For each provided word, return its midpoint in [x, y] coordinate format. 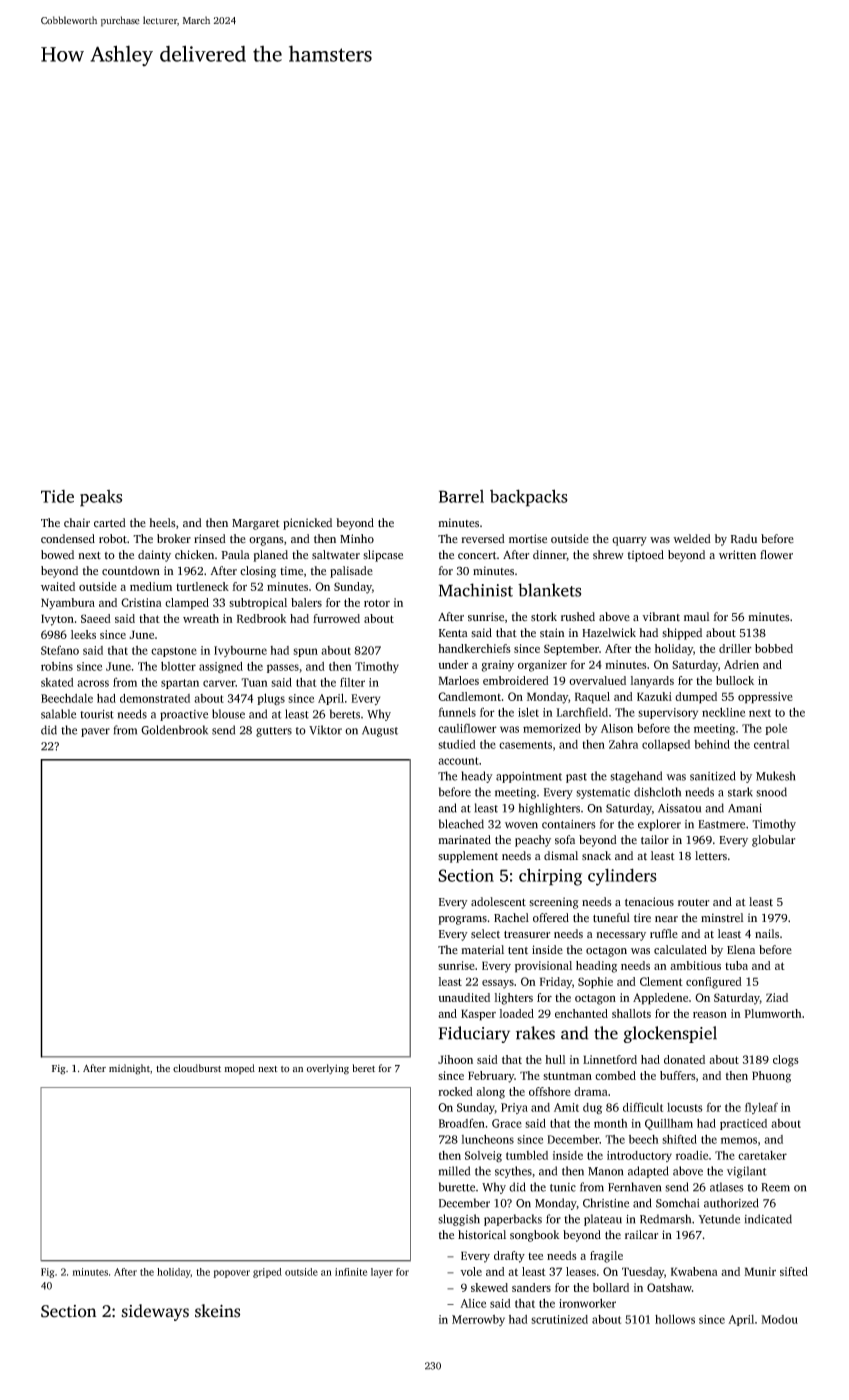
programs [462, 920]
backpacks [529, 498]
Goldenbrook [174, 730]
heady [477, 777]
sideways [155, 1312]
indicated [768, 1219]
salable [58, 714]
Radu [744, 539]
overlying [327, 1069]
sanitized [713, 776]
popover [231, 1274]
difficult [643, 1107]
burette [457, 1187]
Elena [741, 949]
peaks [101, 498]
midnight [129, 1069]
